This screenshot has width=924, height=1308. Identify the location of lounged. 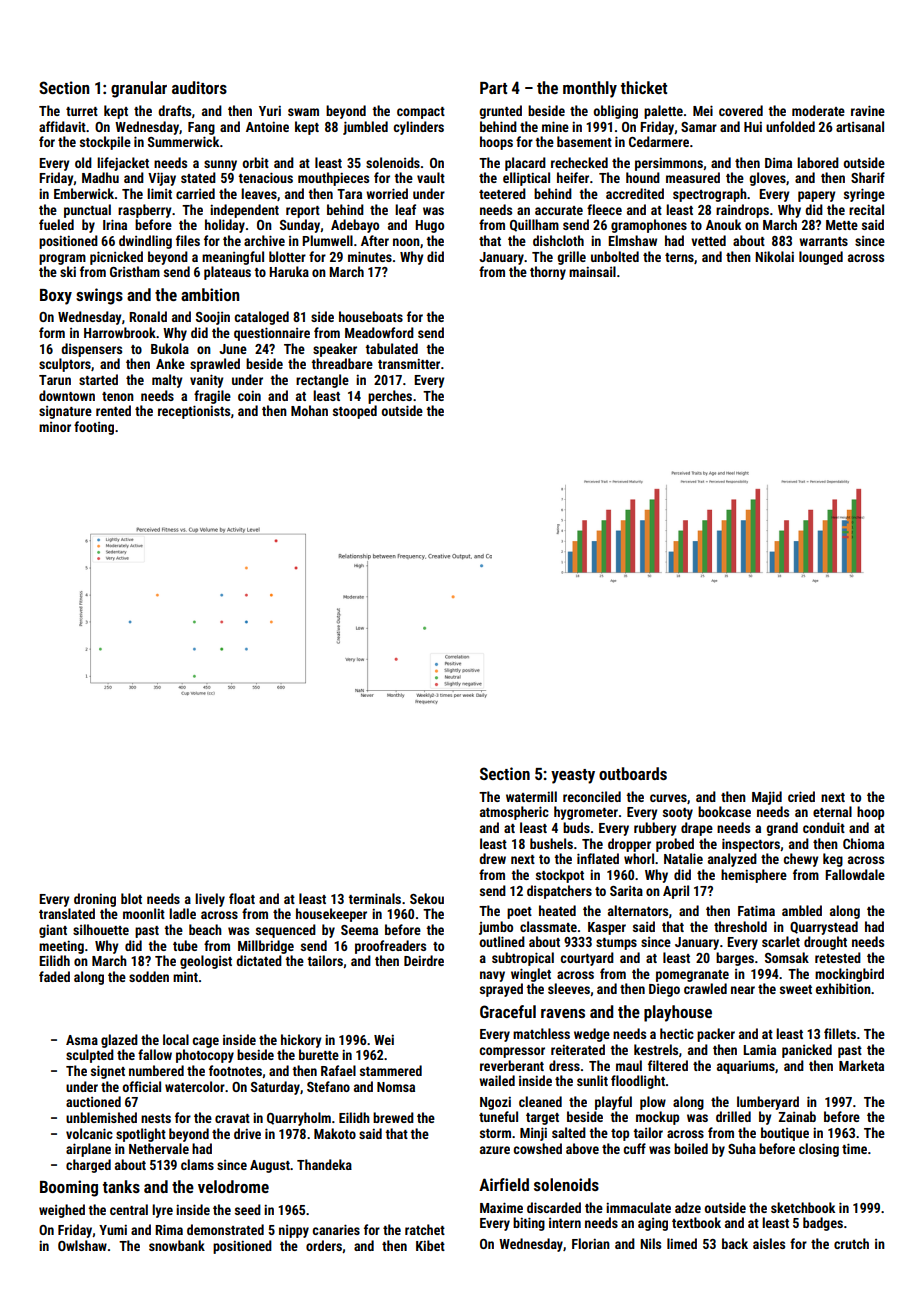
(821, 258).
